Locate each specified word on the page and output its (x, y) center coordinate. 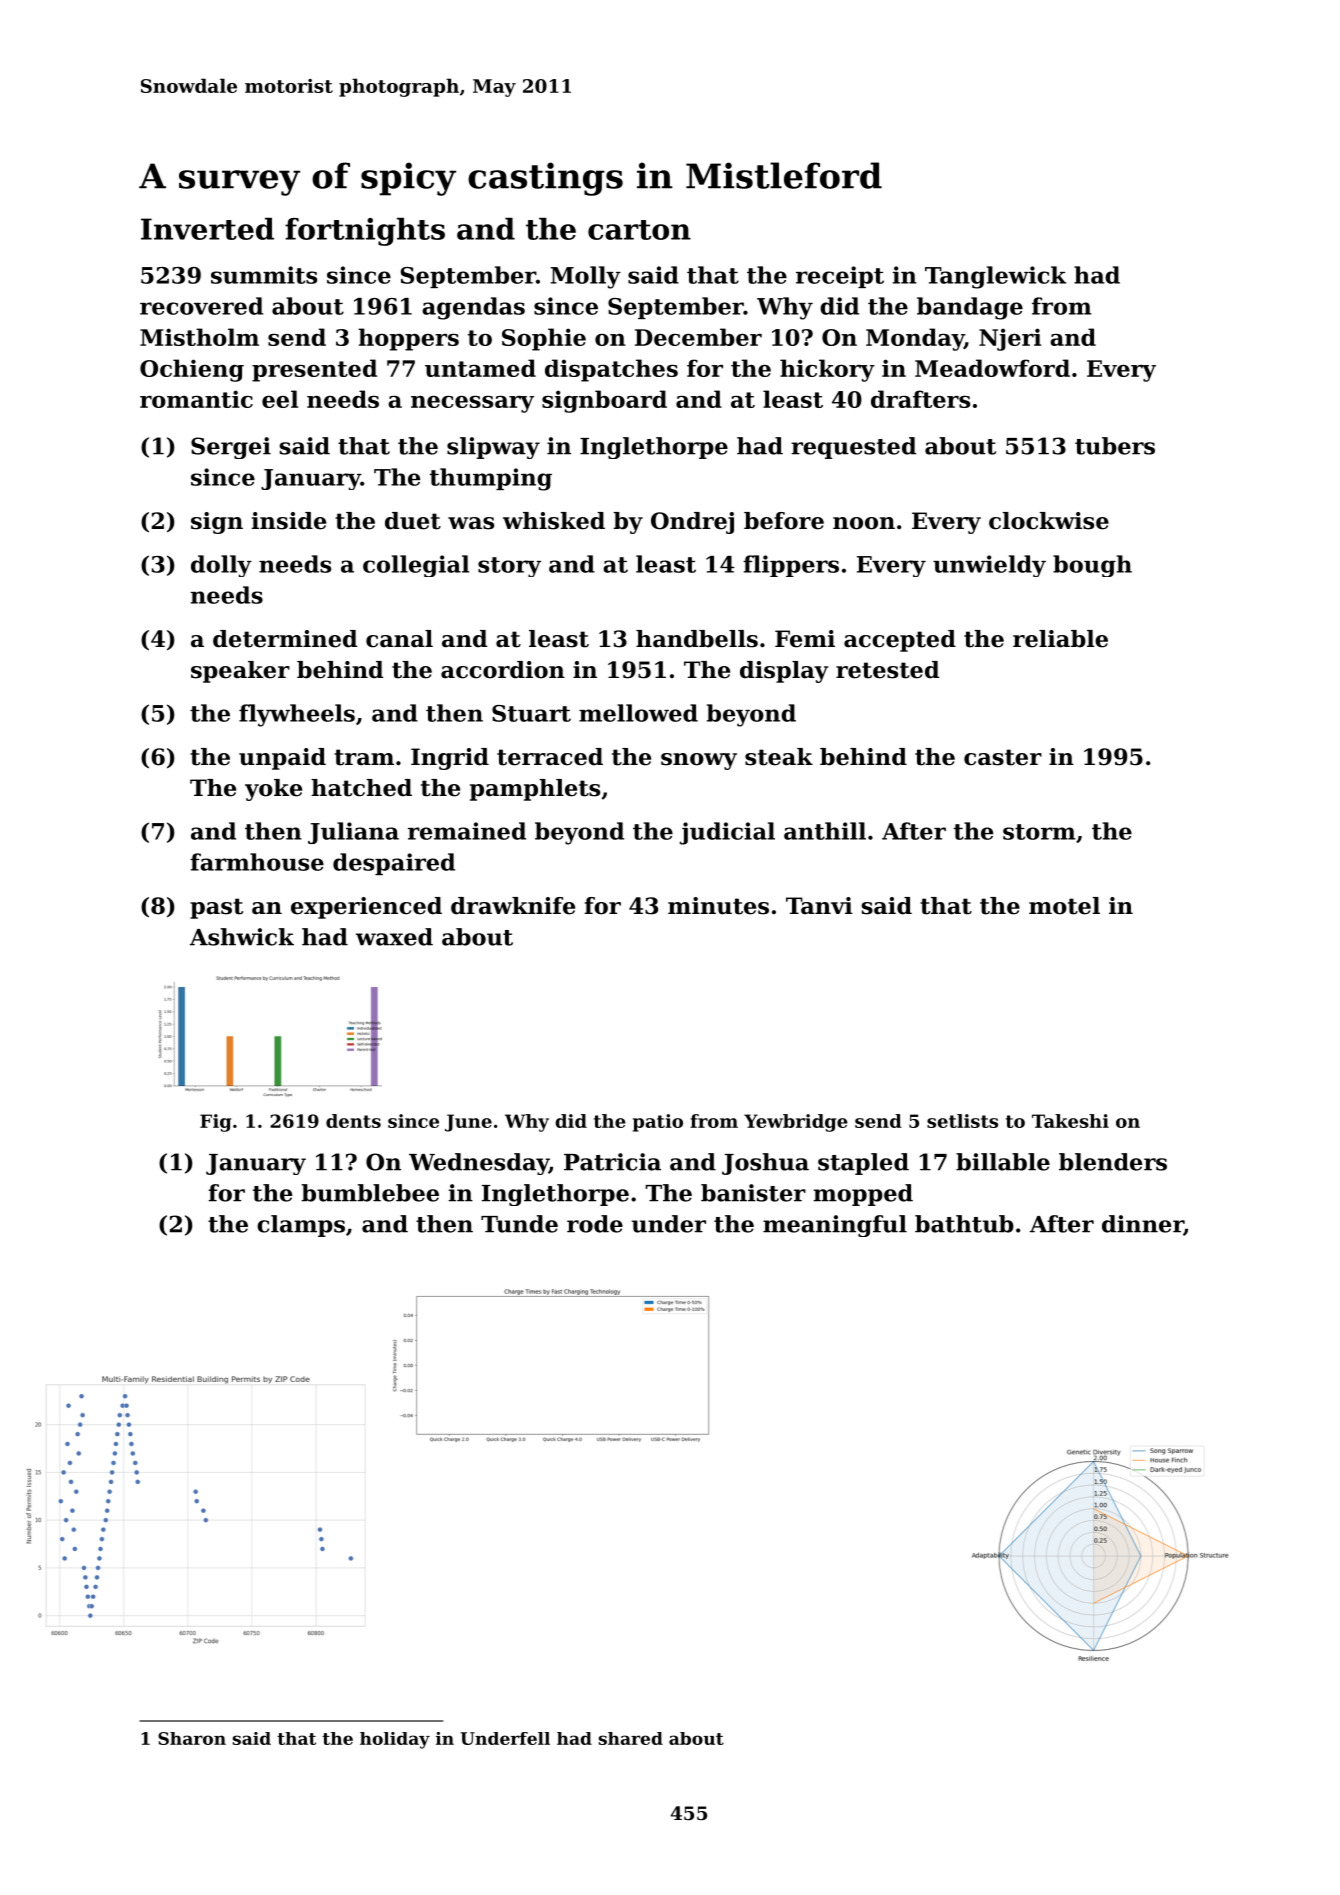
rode (595, 1224)
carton (639, 230)
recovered (201, 306)
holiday (395, 1740)
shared (631, 1738)
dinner (1143, 1225)
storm (1039, 832)
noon (864, 523)
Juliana (353, 833)
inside (289, 521)
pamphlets (535, 790)
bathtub (964, 1224)
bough (1092, 566)
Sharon (192, 1738)
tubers (1115, 446)
